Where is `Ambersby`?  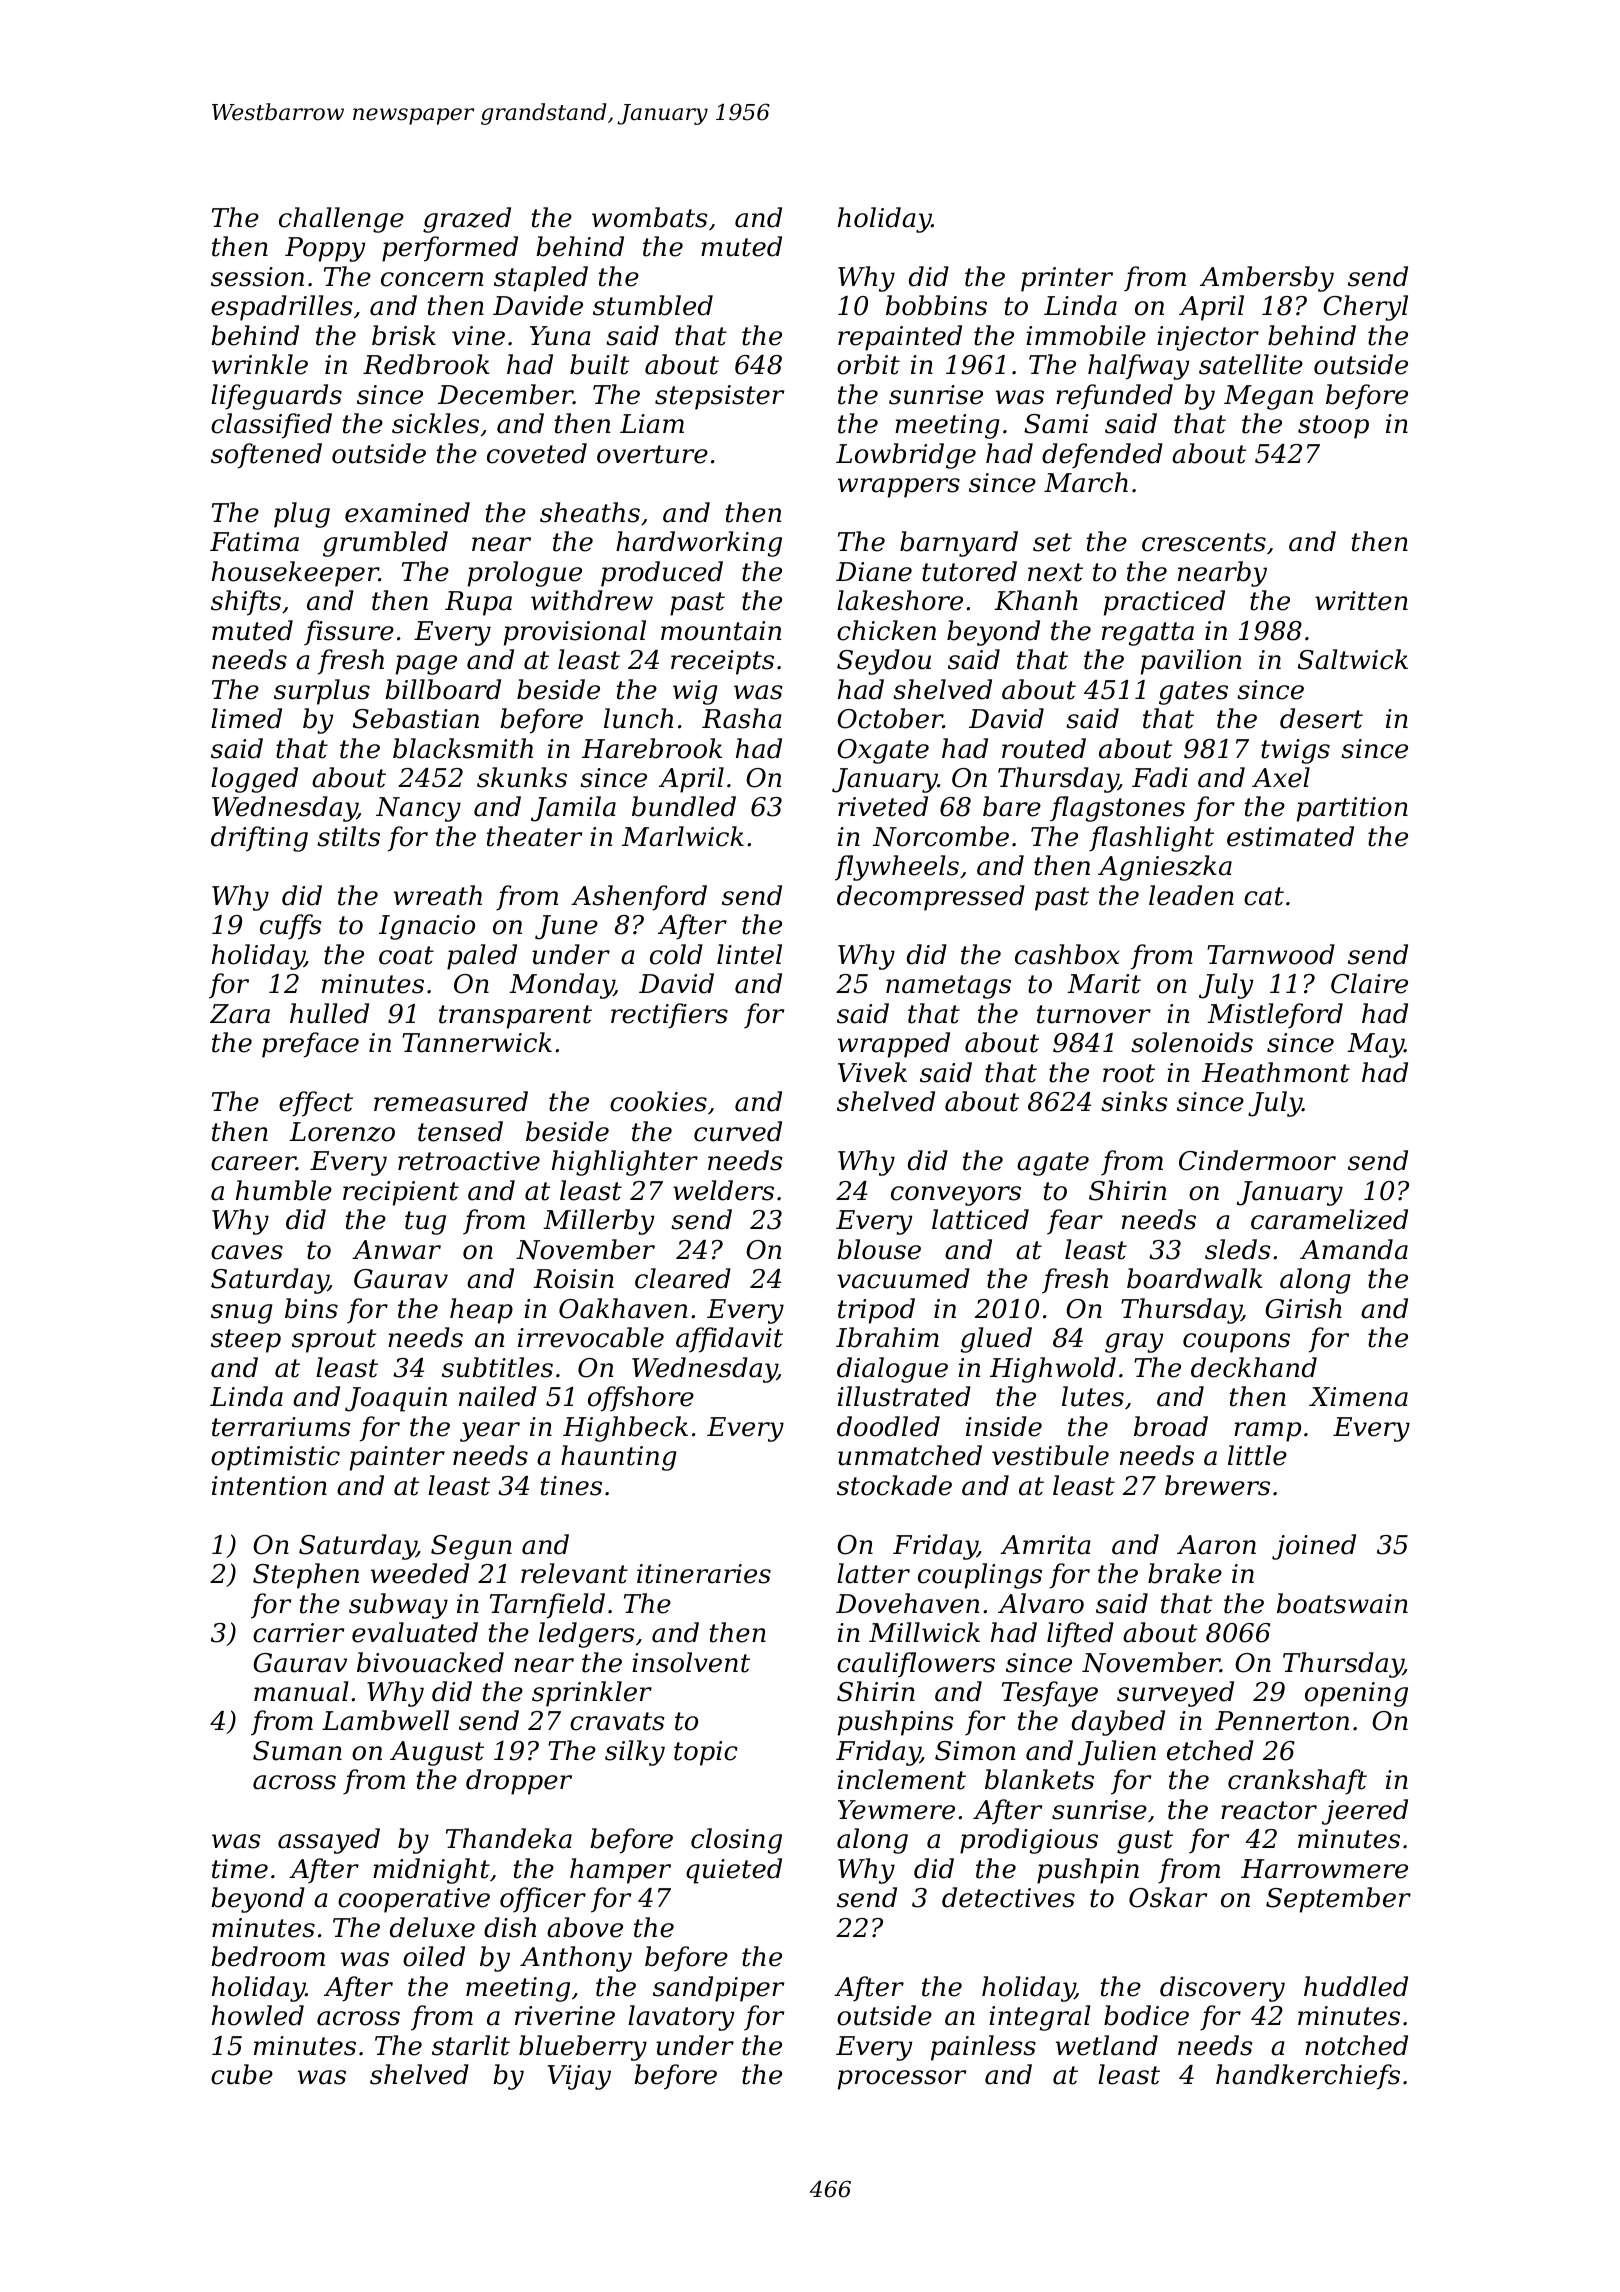 Ambersby is located at coordinates (1267, 279).
